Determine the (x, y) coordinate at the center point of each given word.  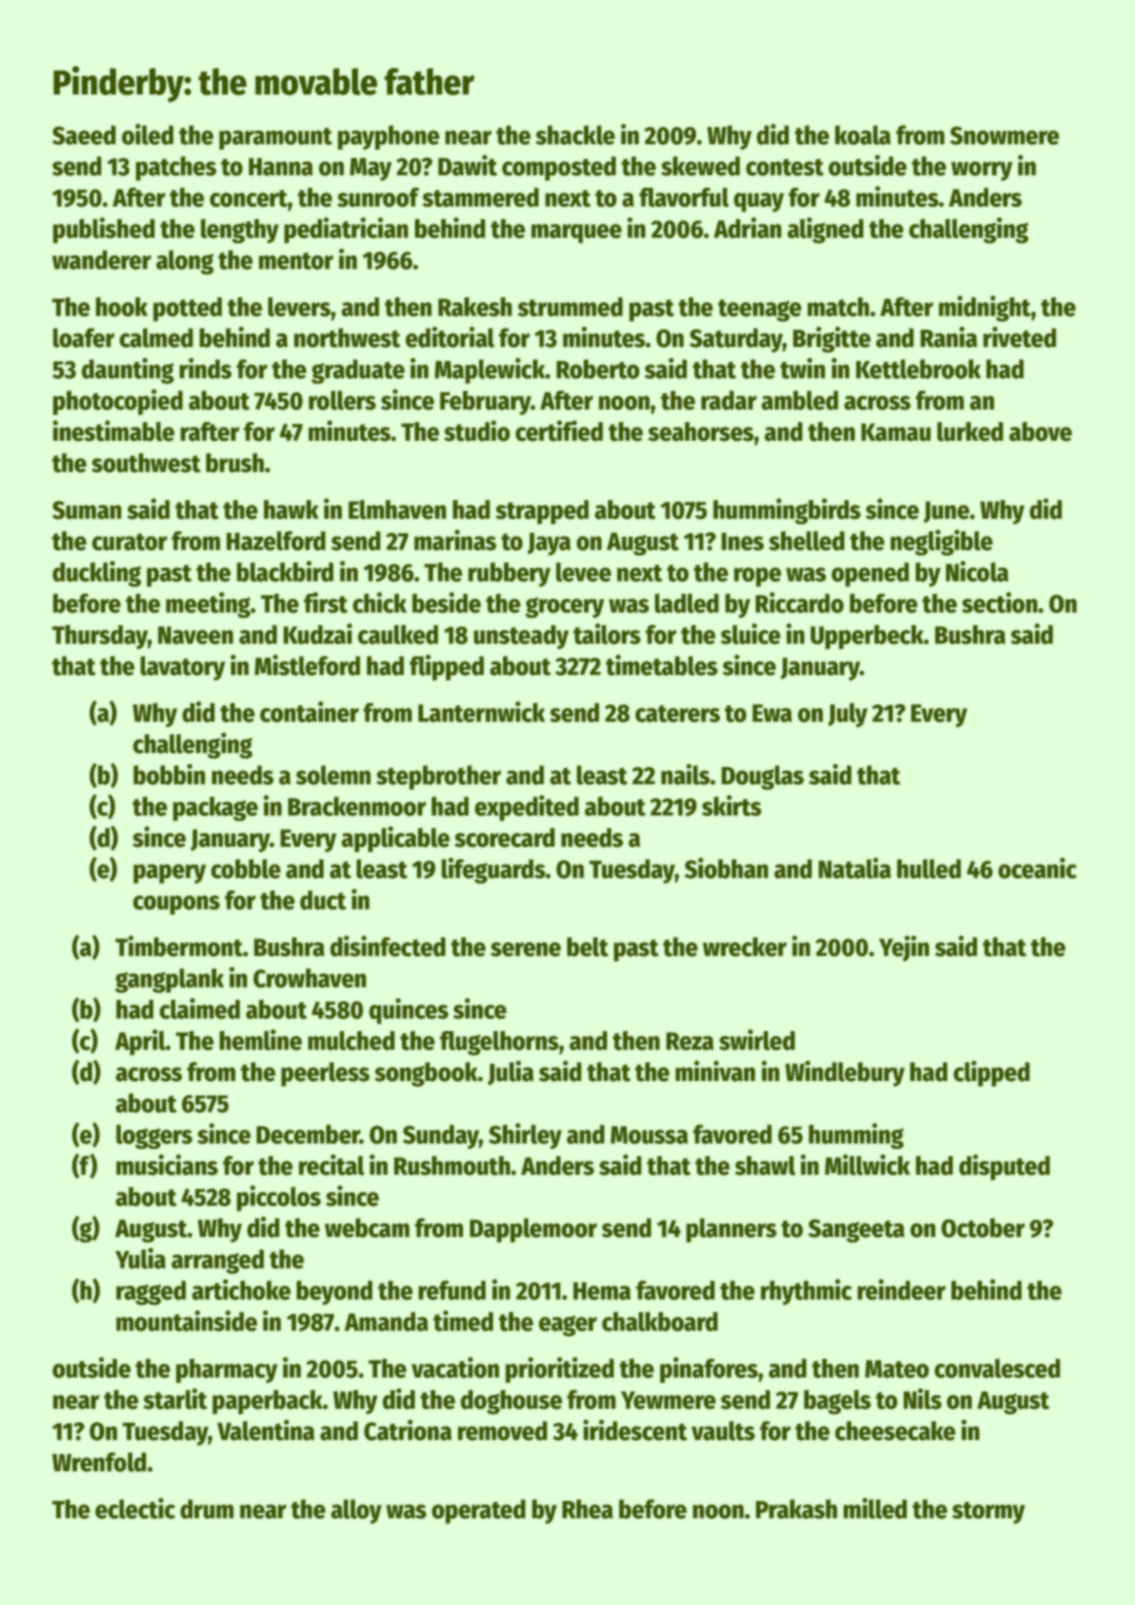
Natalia (854, 868)
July (848, 715)
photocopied (118, 402)
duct (323, 900)
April (140, 1042)
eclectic (135, 1508)
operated (479, 1511)
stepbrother (438, 777)
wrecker (745, 947)
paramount (275, 139)
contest (785, 167)
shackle (575, 135)
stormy (988, 1512)
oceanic (1037, 868)
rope (757, 577)
